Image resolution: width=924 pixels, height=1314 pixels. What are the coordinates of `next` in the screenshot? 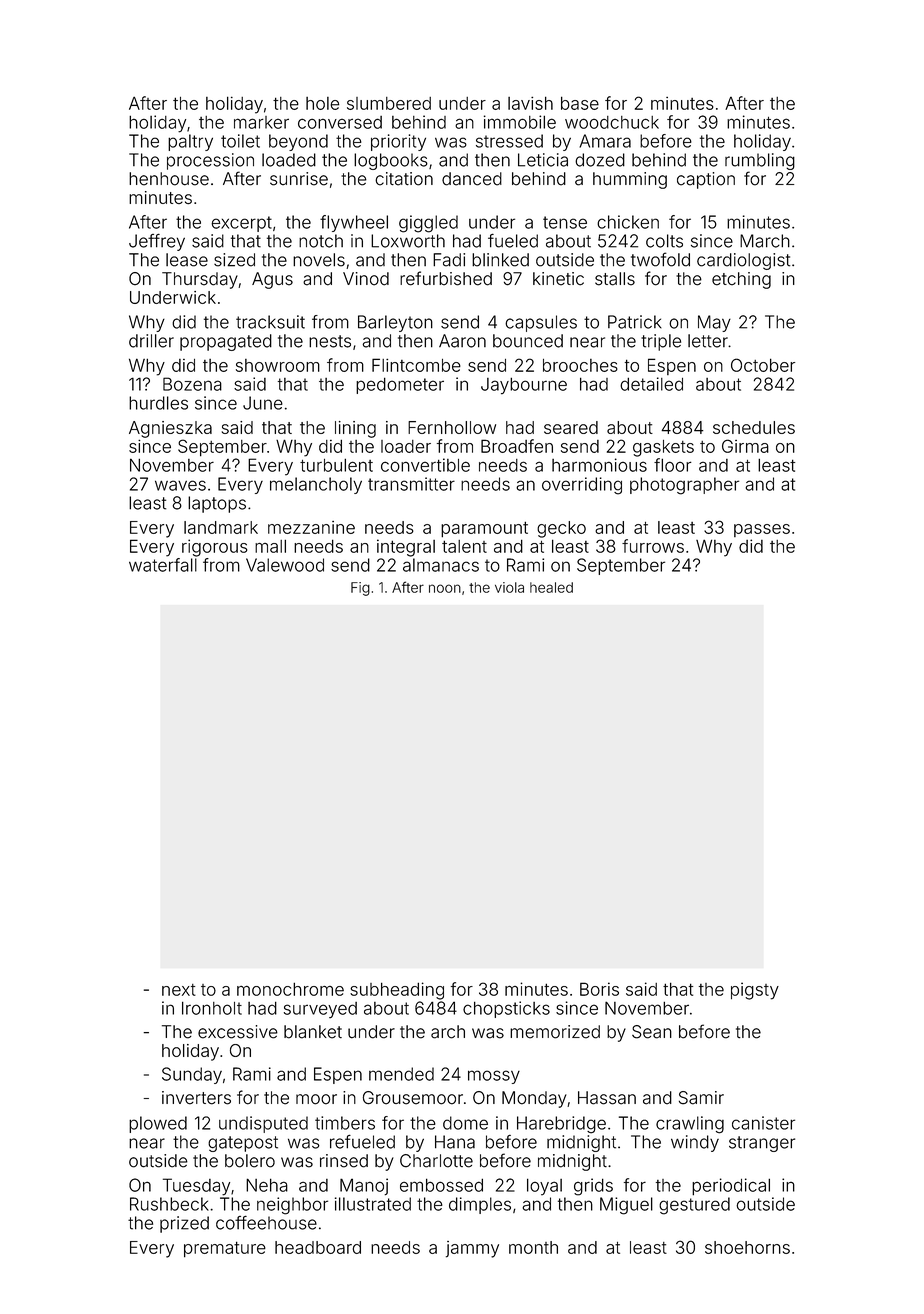 It's located at (179, 990).
